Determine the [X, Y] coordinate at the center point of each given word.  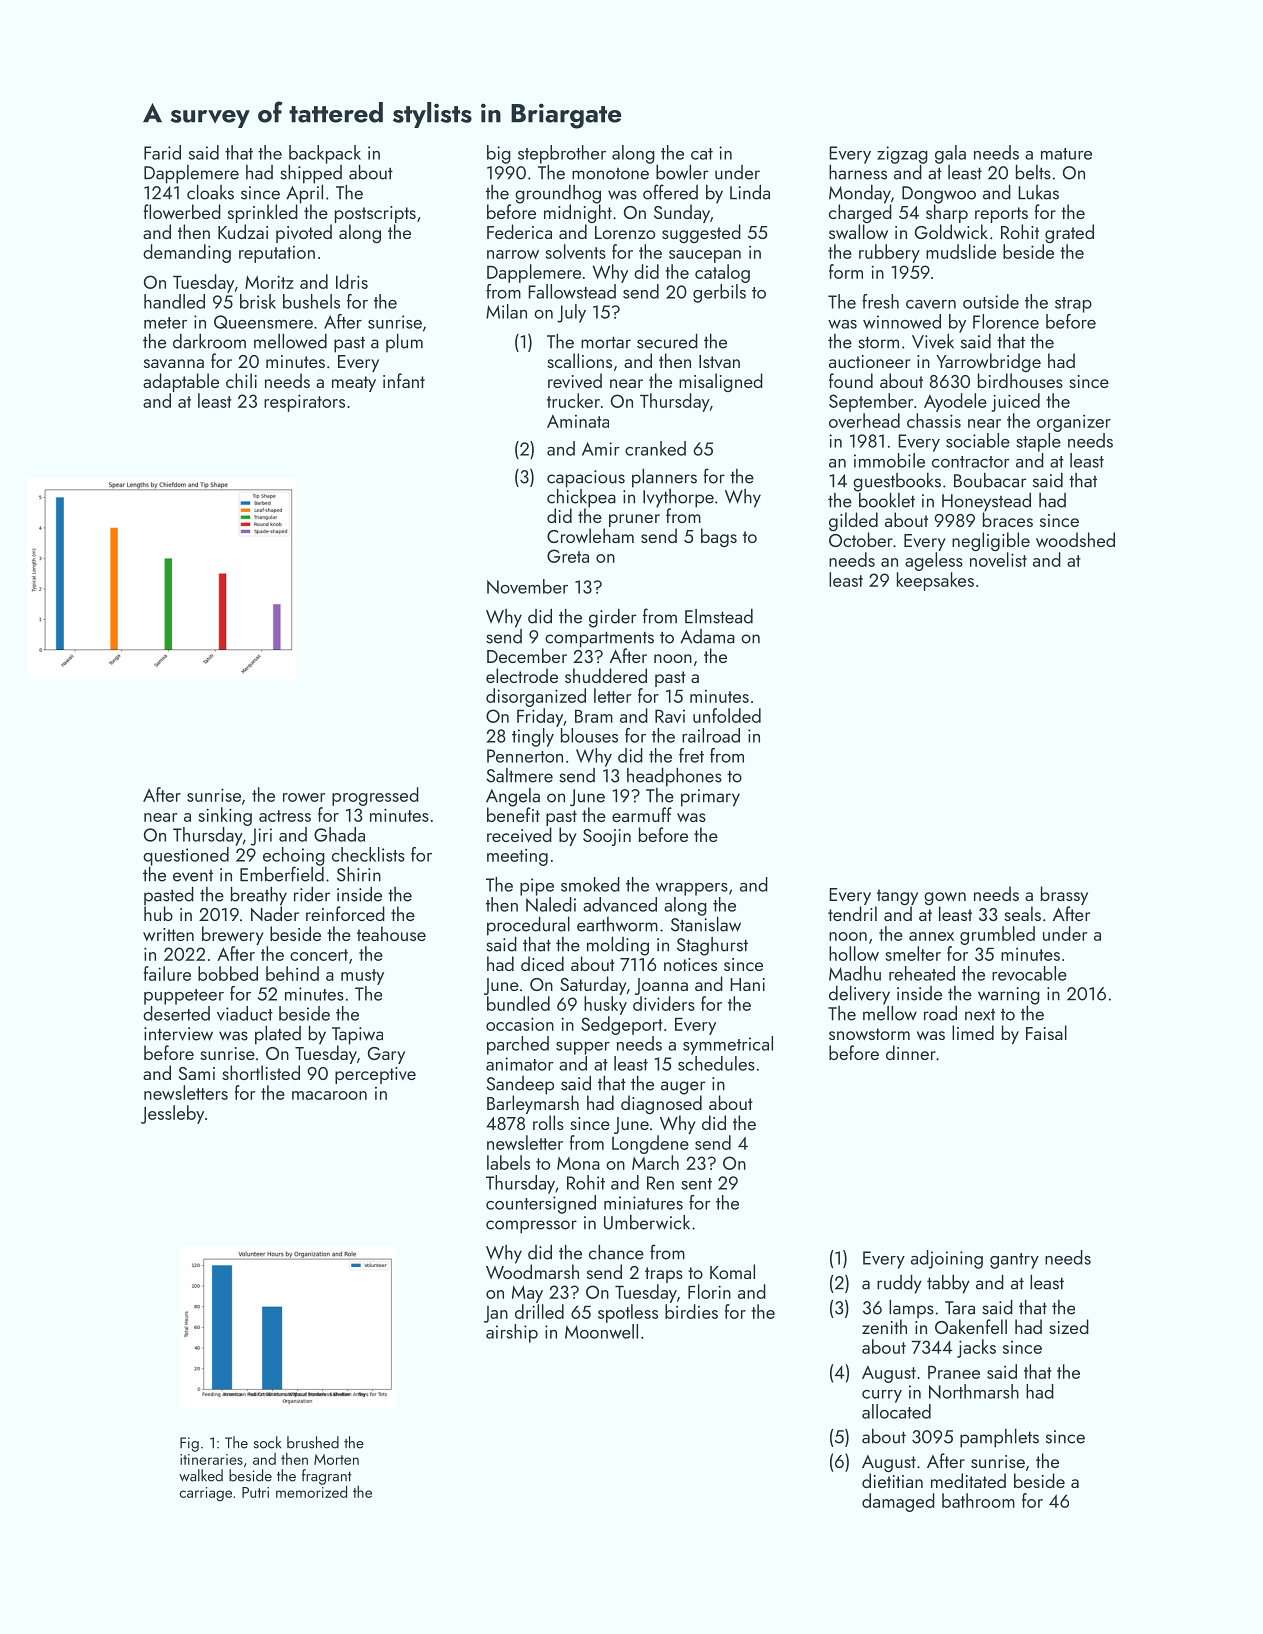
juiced [1015, 402]
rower [304, 797]
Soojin [607, 837]
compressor [531, 1227]
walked [201, 1475]
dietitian [892, 1480]
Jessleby [172, 1114]
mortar [606, 342]
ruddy [899, 1284]
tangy [897, 897]
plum [404, 343]
